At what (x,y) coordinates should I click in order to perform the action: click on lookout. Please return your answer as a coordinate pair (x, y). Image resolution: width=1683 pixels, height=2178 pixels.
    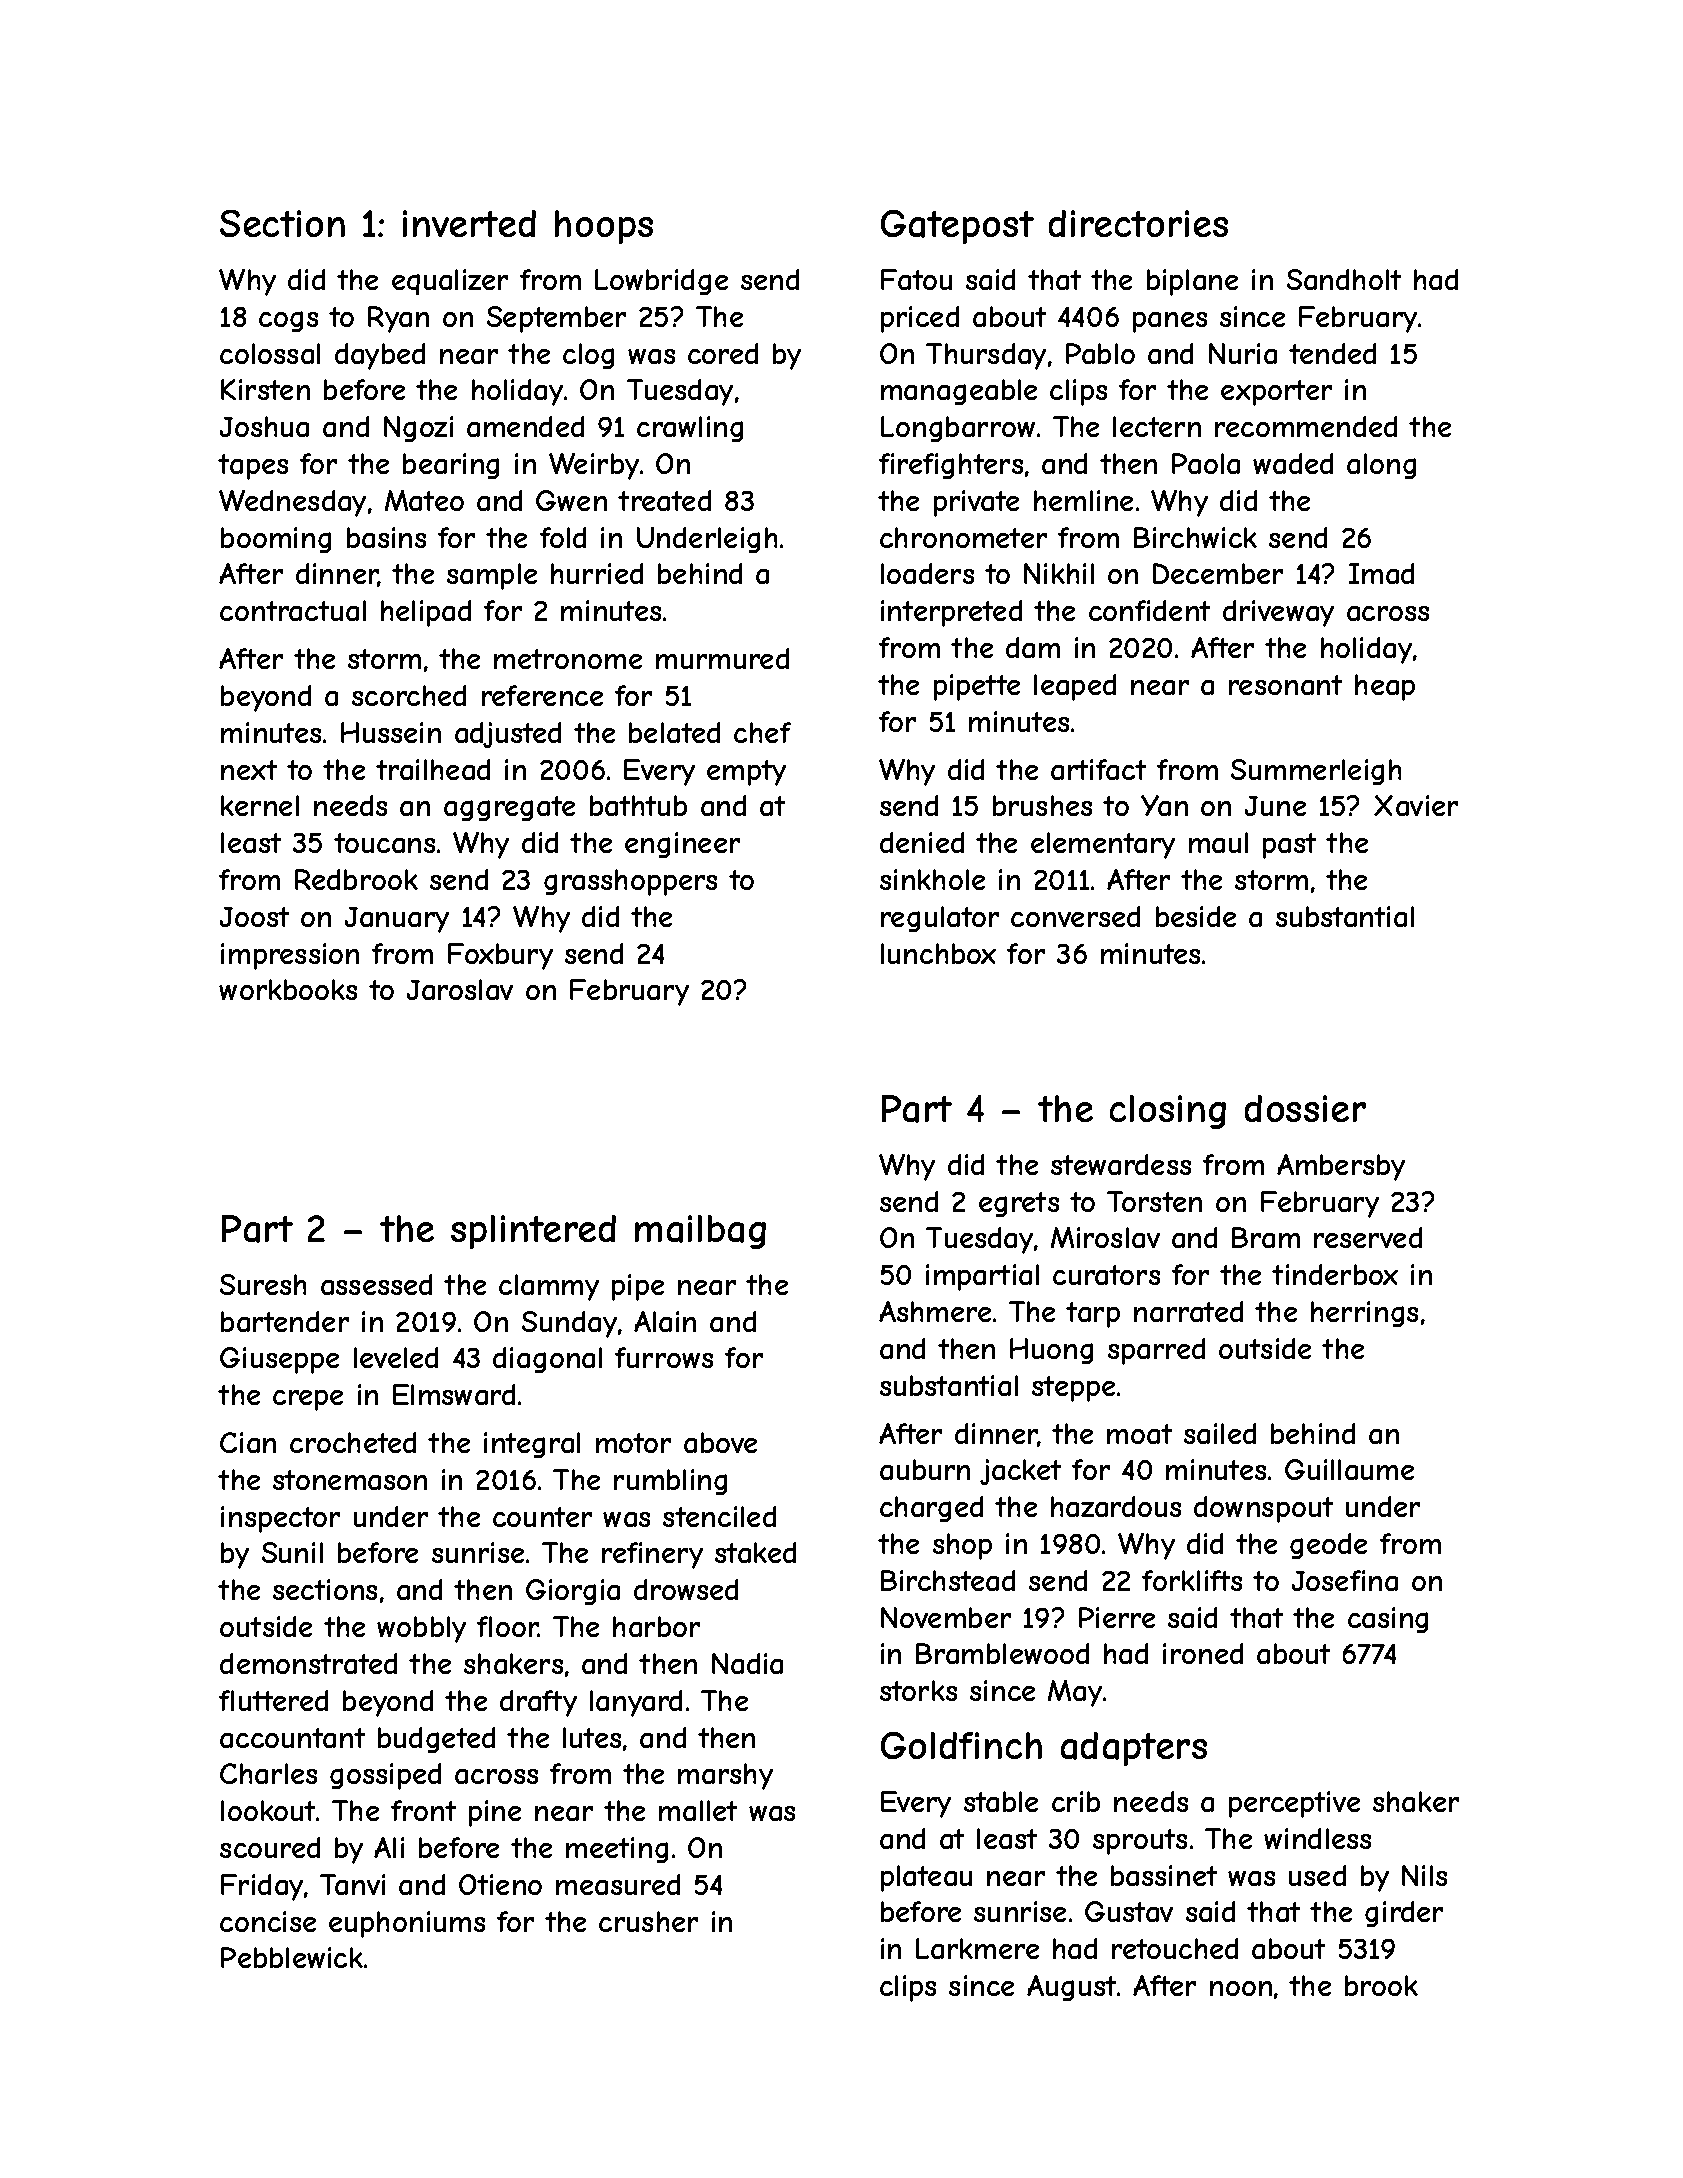
    Looking at the image, I should click on (269, 1810).
